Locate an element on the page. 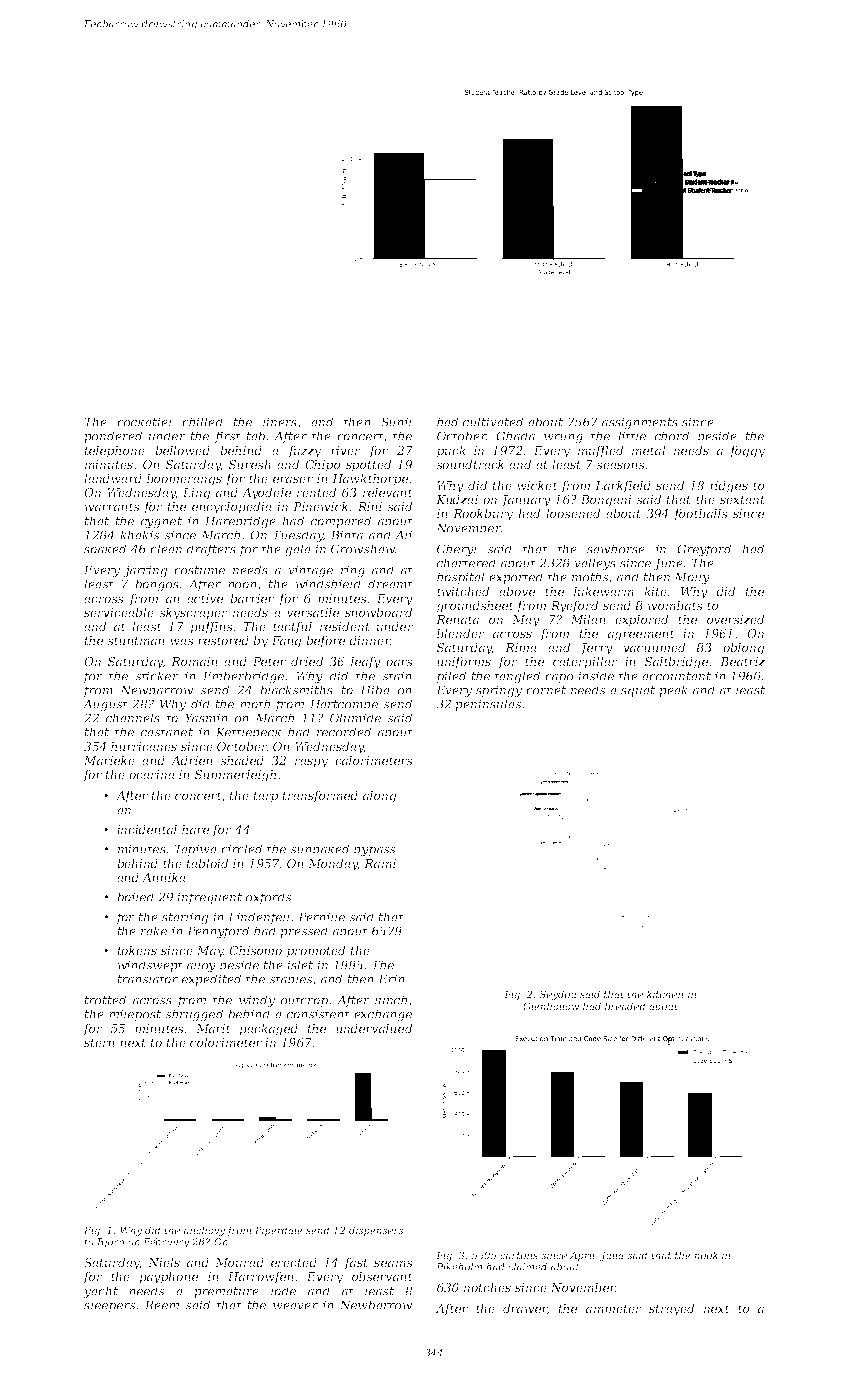  pondered is located at coordinates (113, 437).
